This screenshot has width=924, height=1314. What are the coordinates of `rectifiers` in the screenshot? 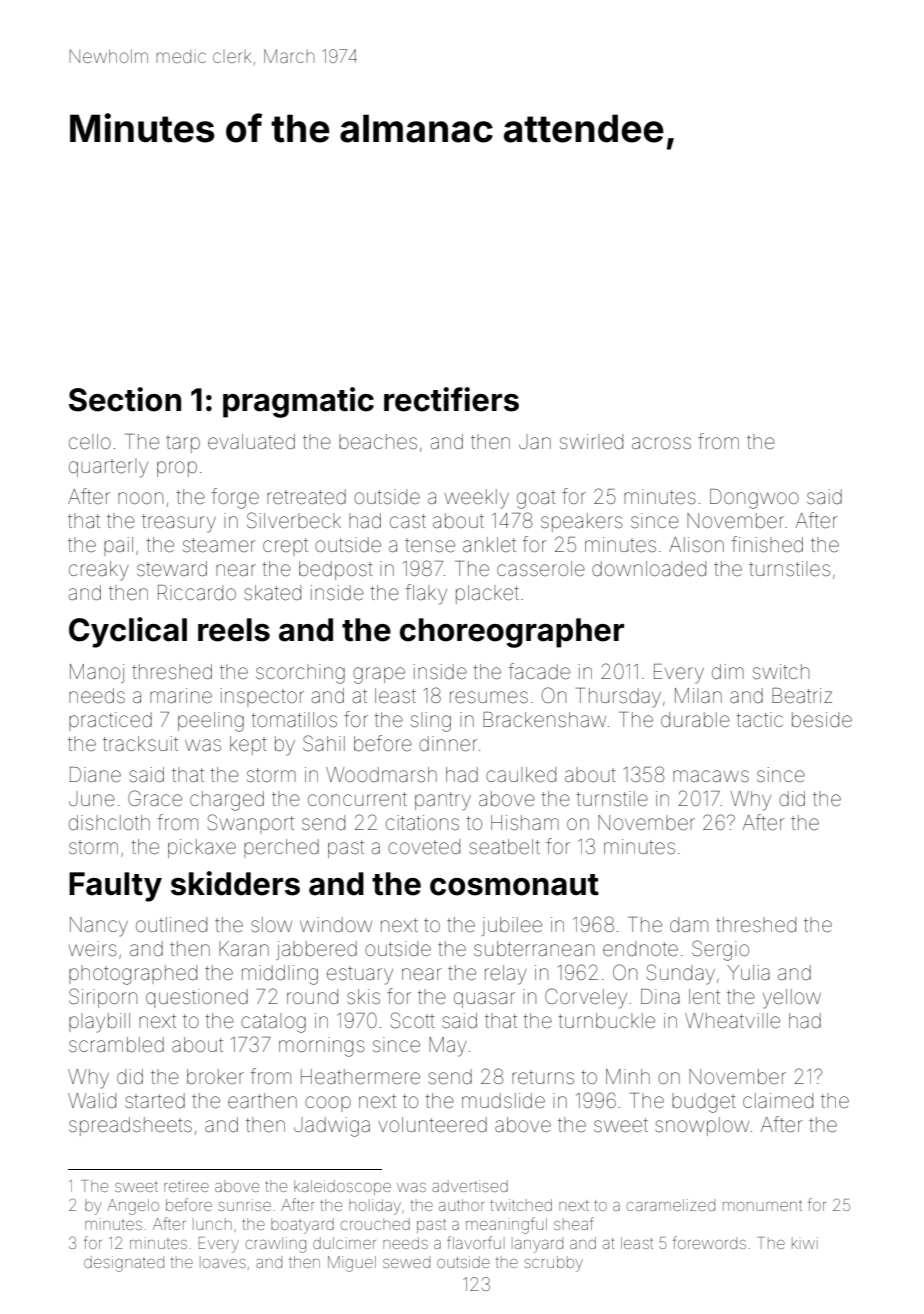 It's located at (451, 399).
